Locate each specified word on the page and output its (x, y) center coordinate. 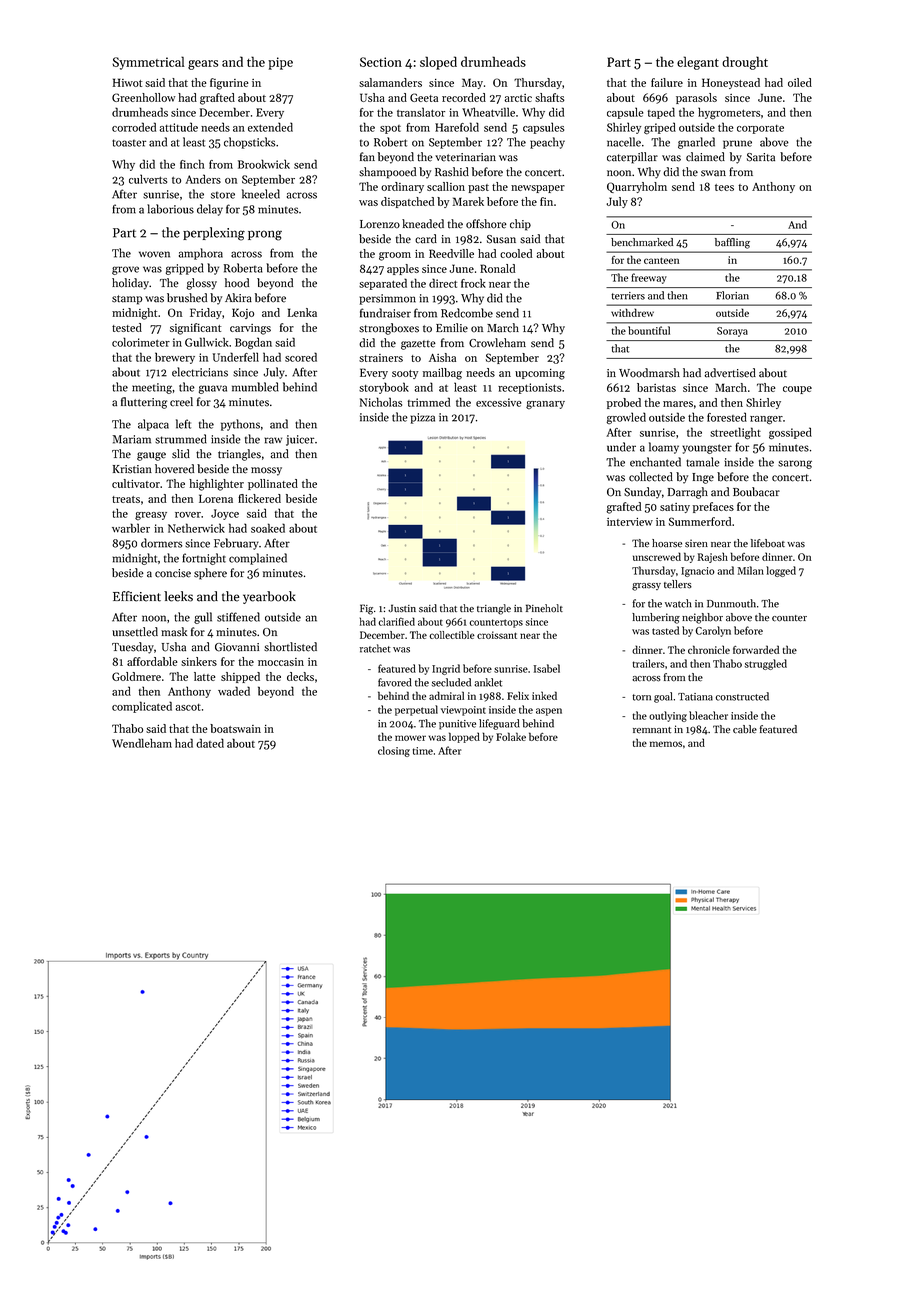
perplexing (214, 234)
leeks (178, 596)
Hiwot (127, 82)
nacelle (624, 142)
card (426, 239)
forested (727, 417)
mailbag (442, 374)
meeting (152, 388)
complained (258, 559)
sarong (795, 464)
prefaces (713, 507)
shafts (550, 97)
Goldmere (136, 676)
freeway (649, 278)
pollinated (273, 484)
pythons (240, 425)
